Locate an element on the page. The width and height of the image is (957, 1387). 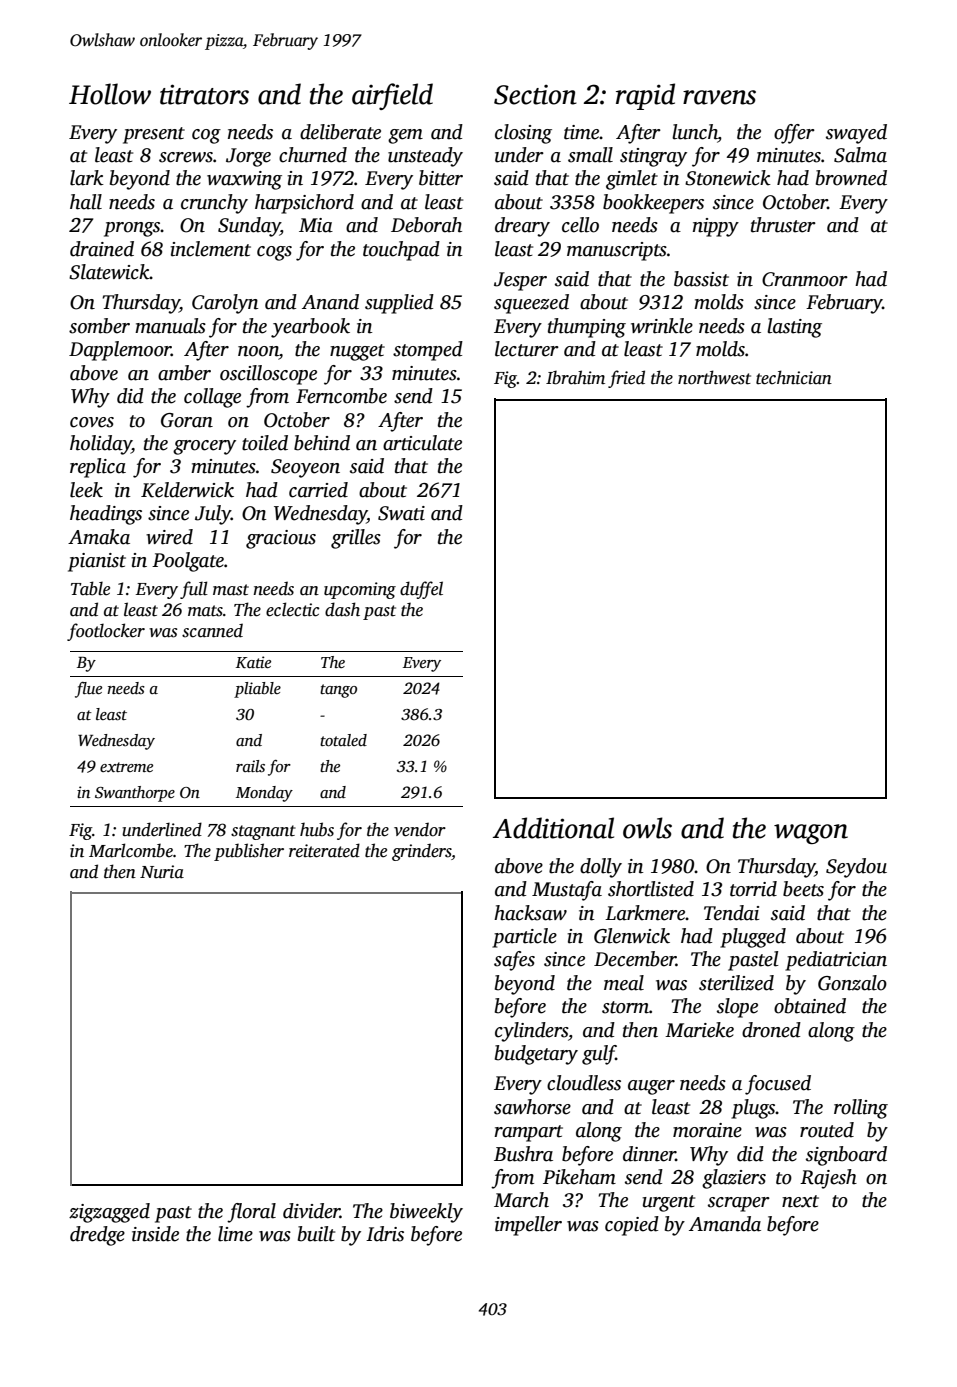
Nuria is located at coordinates (162, 872).
